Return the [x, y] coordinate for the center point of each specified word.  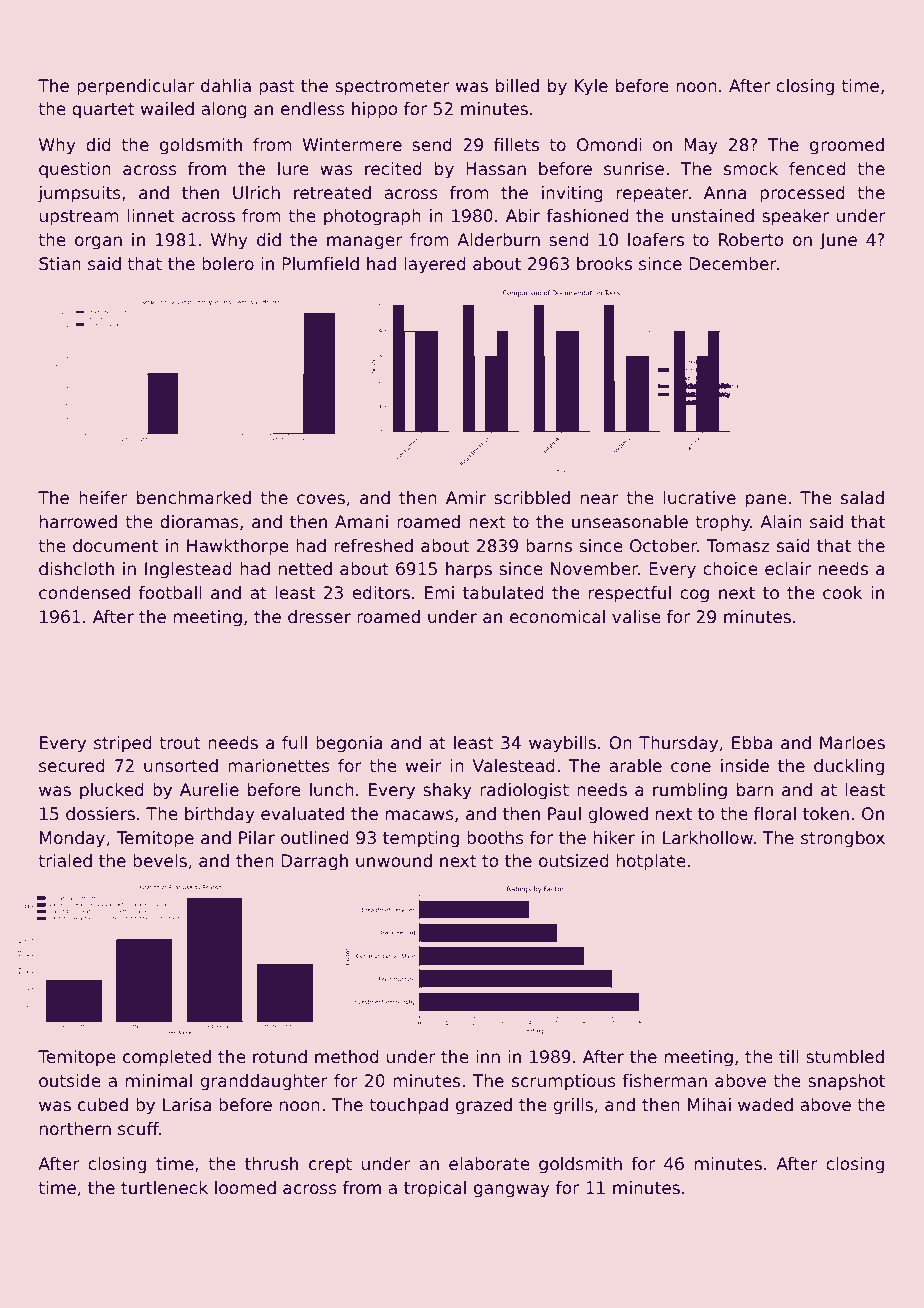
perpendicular [136, 87]
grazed [484, 1106]
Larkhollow [708, 838]
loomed [245, 1188]
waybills [562, 744]
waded [765, 1105]
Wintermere [352, 145]
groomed [847, 146]
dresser [319, 617]
